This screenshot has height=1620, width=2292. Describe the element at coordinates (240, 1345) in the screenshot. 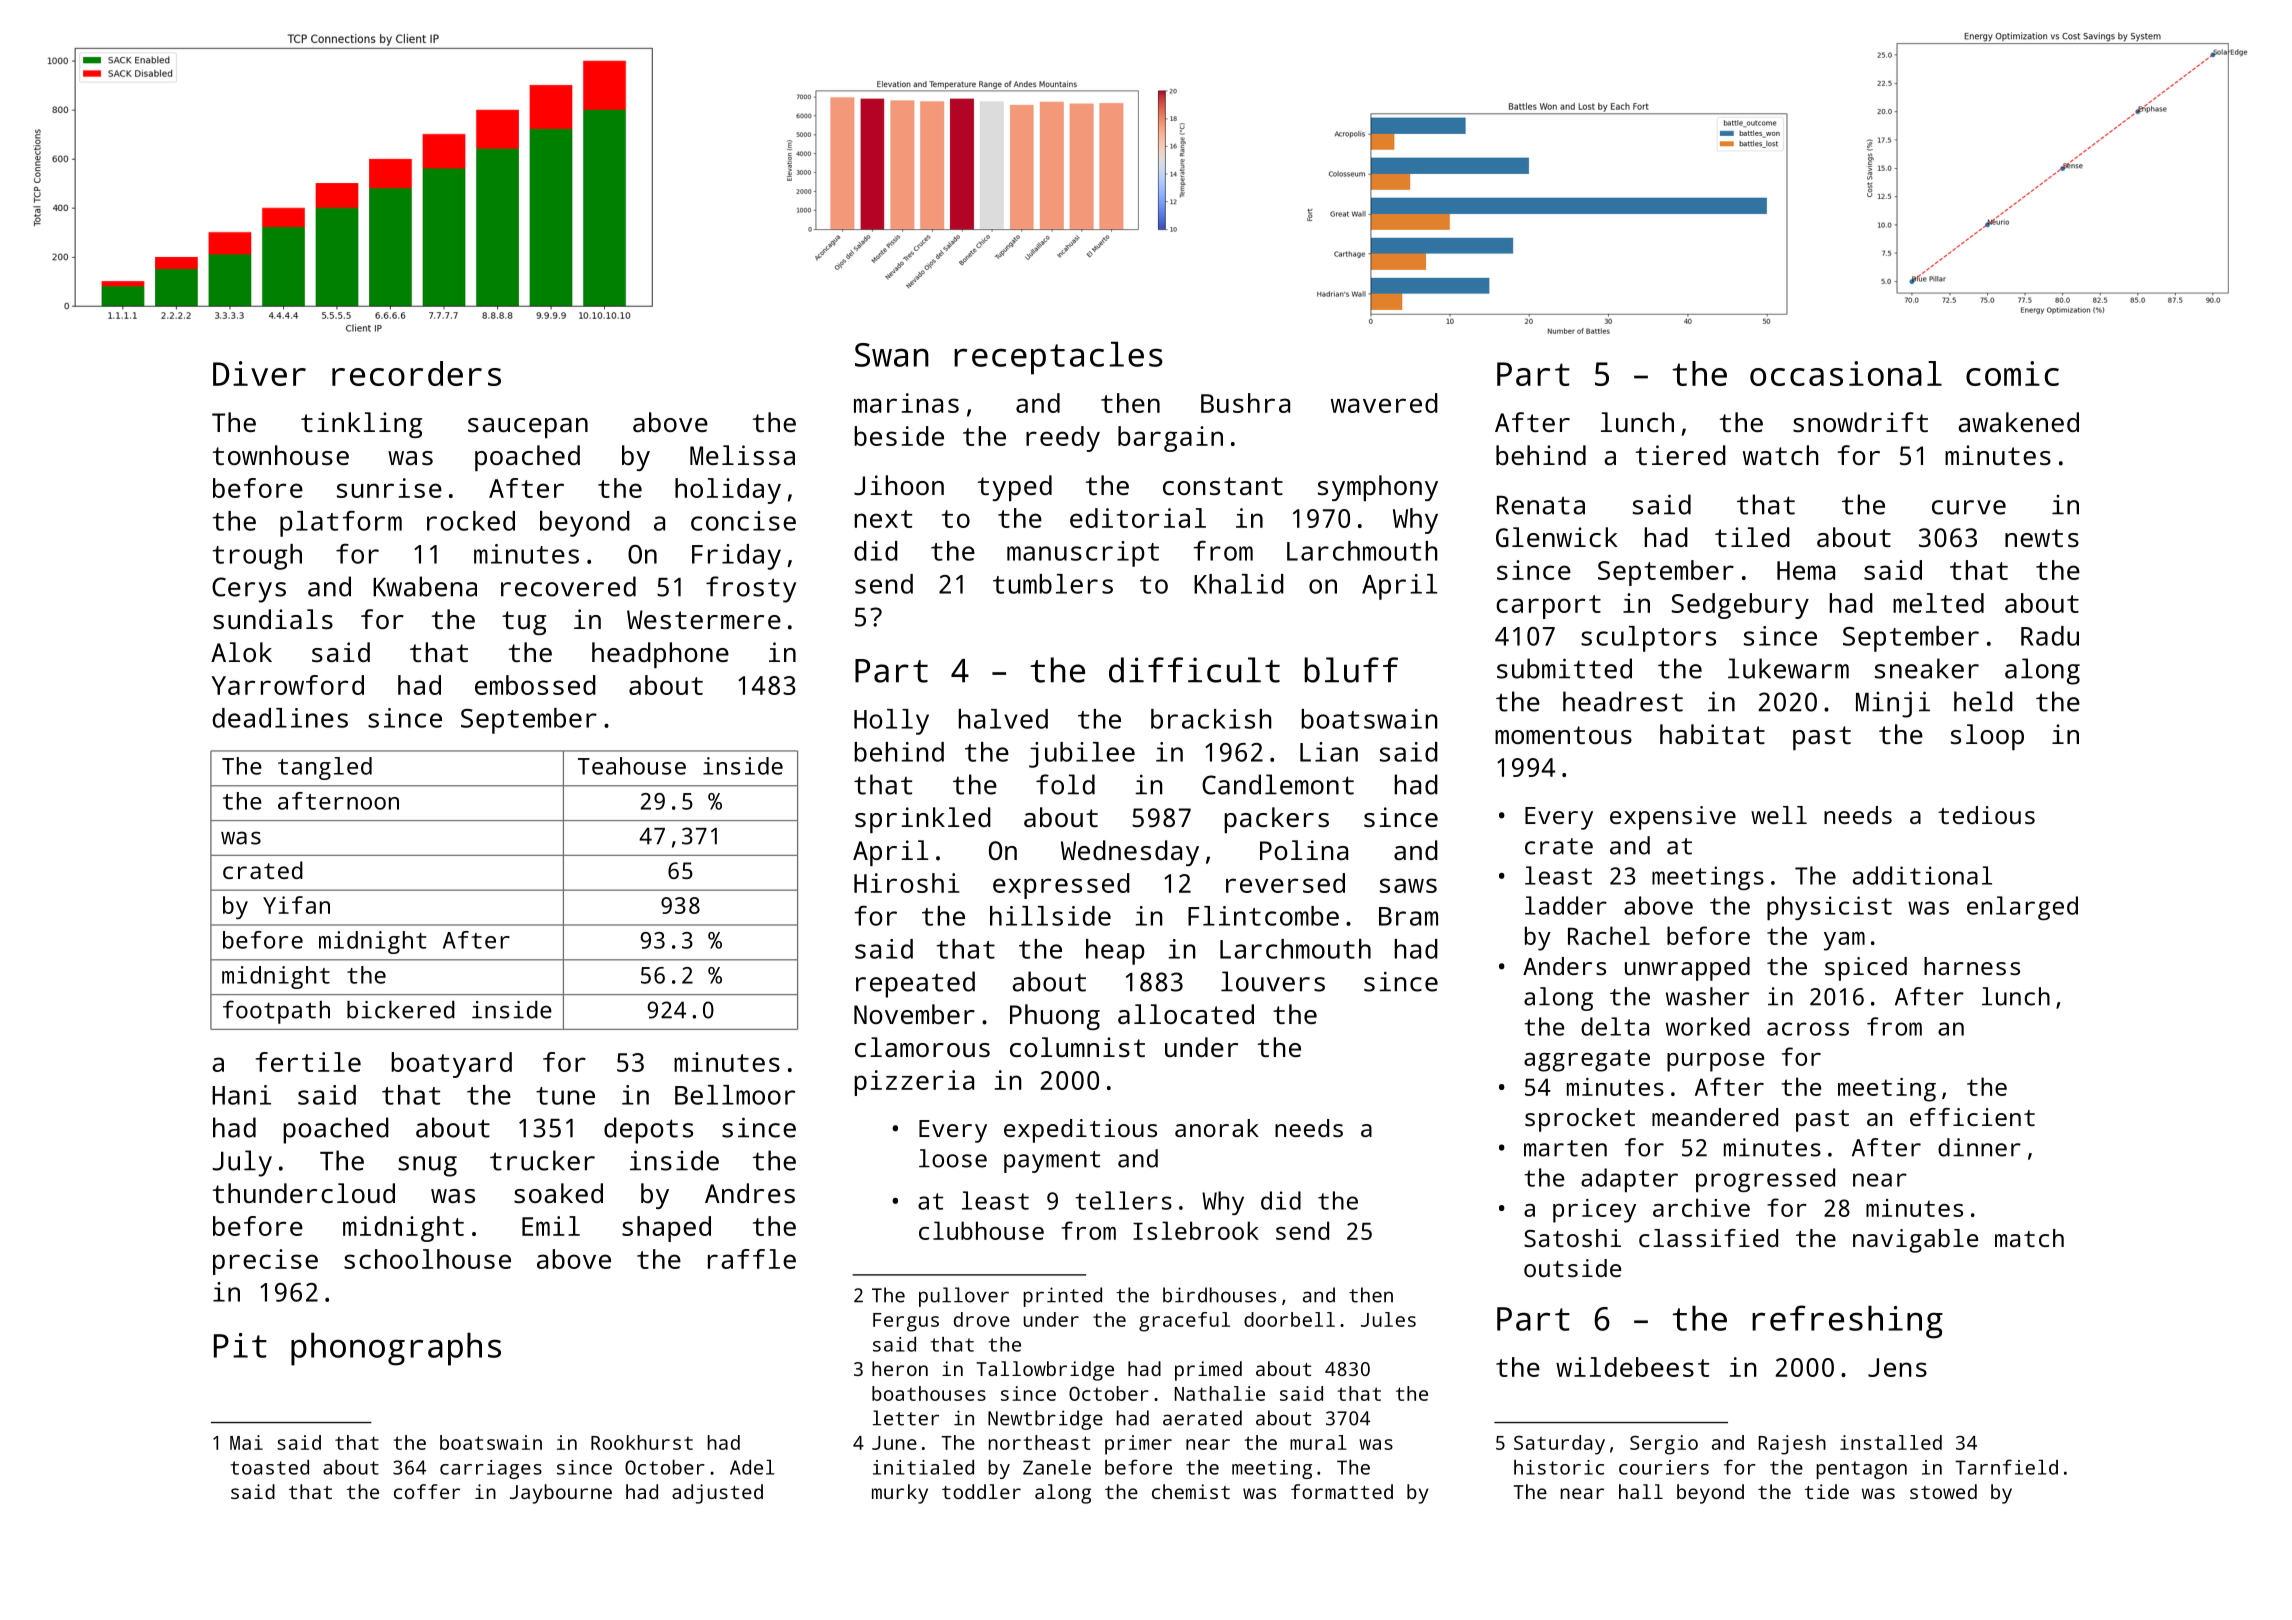

I see `Pit` at that location.
